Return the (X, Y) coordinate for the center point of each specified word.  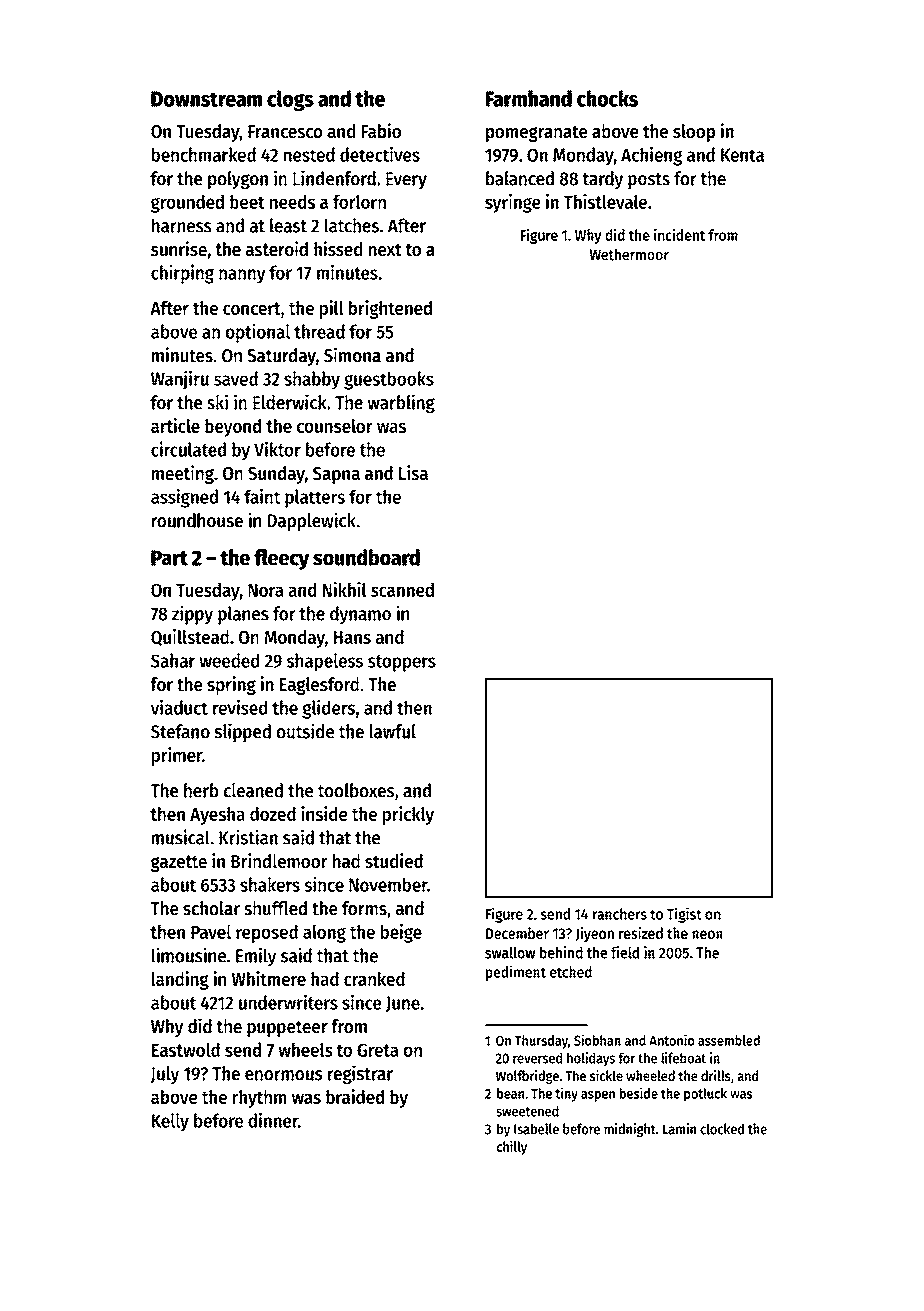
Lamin (679, 1129)
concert (251, 308)
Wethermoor (629, 254)
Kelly (170, 1122)
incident (679, 234)
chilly (512, 1147)
